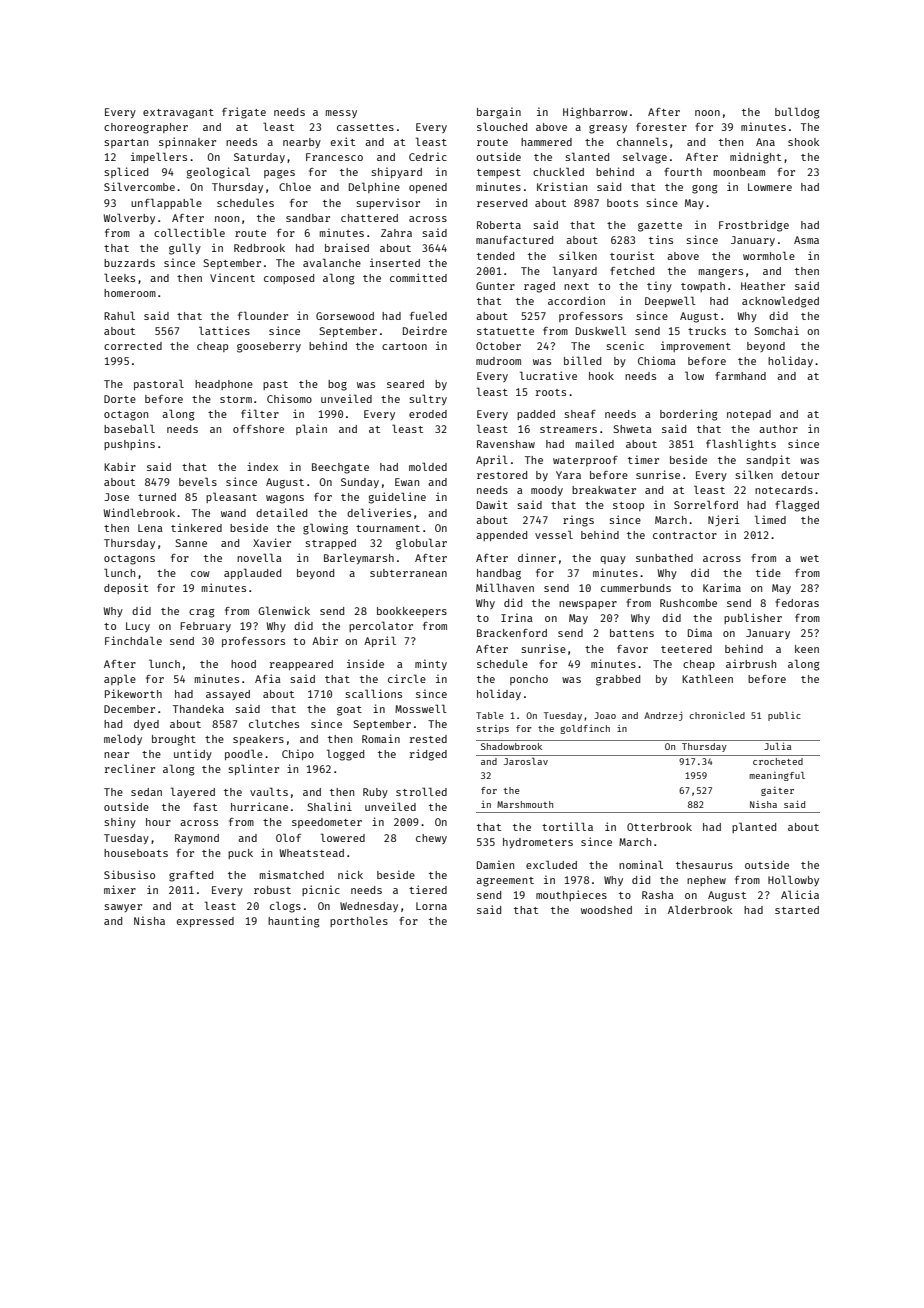 This screenshot has width=924, height=1308. Describe the element at coordinates (244, 113) in the screenshot. I see `frigate` at that location.
